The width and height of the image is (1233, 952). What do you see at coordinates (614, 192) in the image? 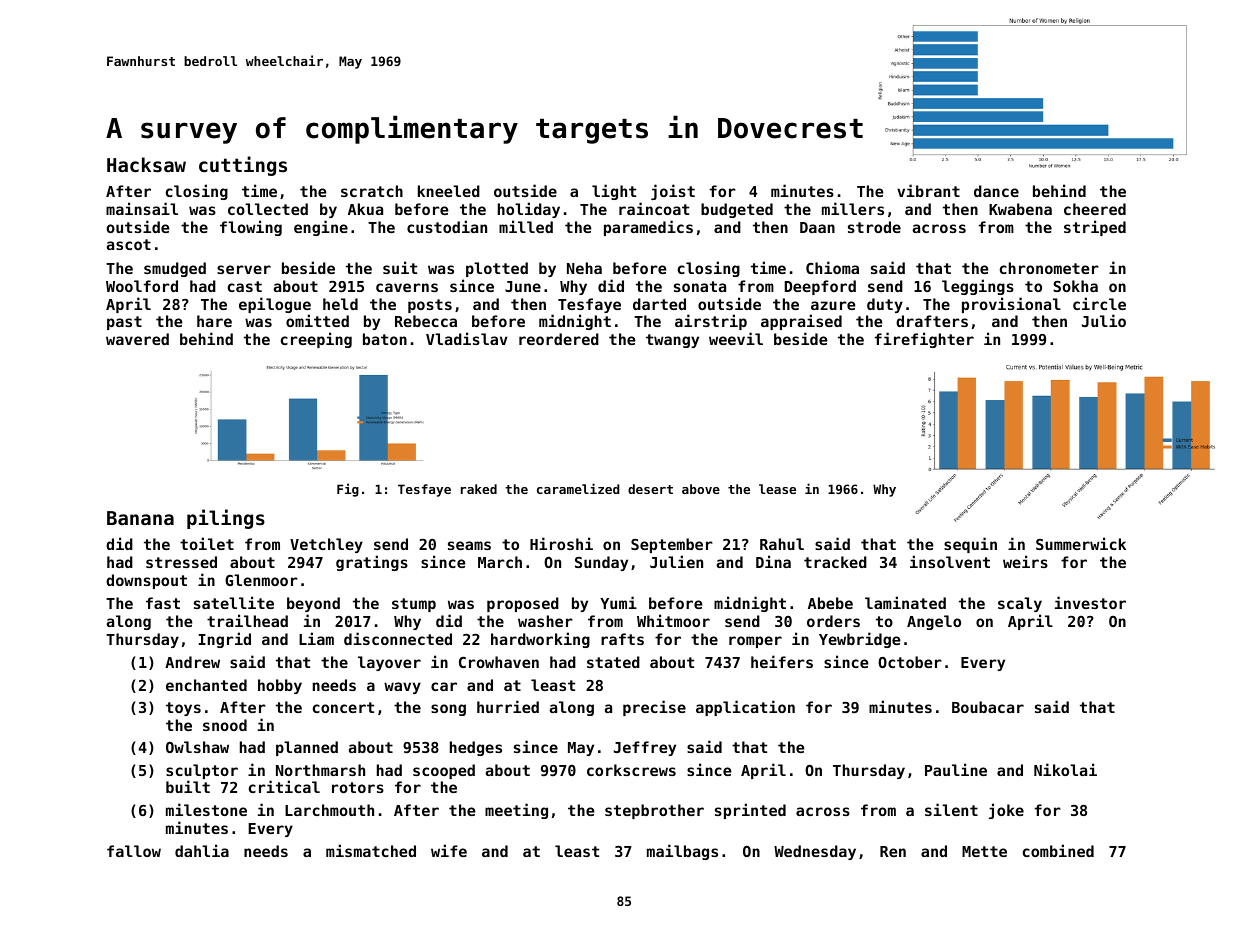
I see `light` at bounding box center [614, 192].
